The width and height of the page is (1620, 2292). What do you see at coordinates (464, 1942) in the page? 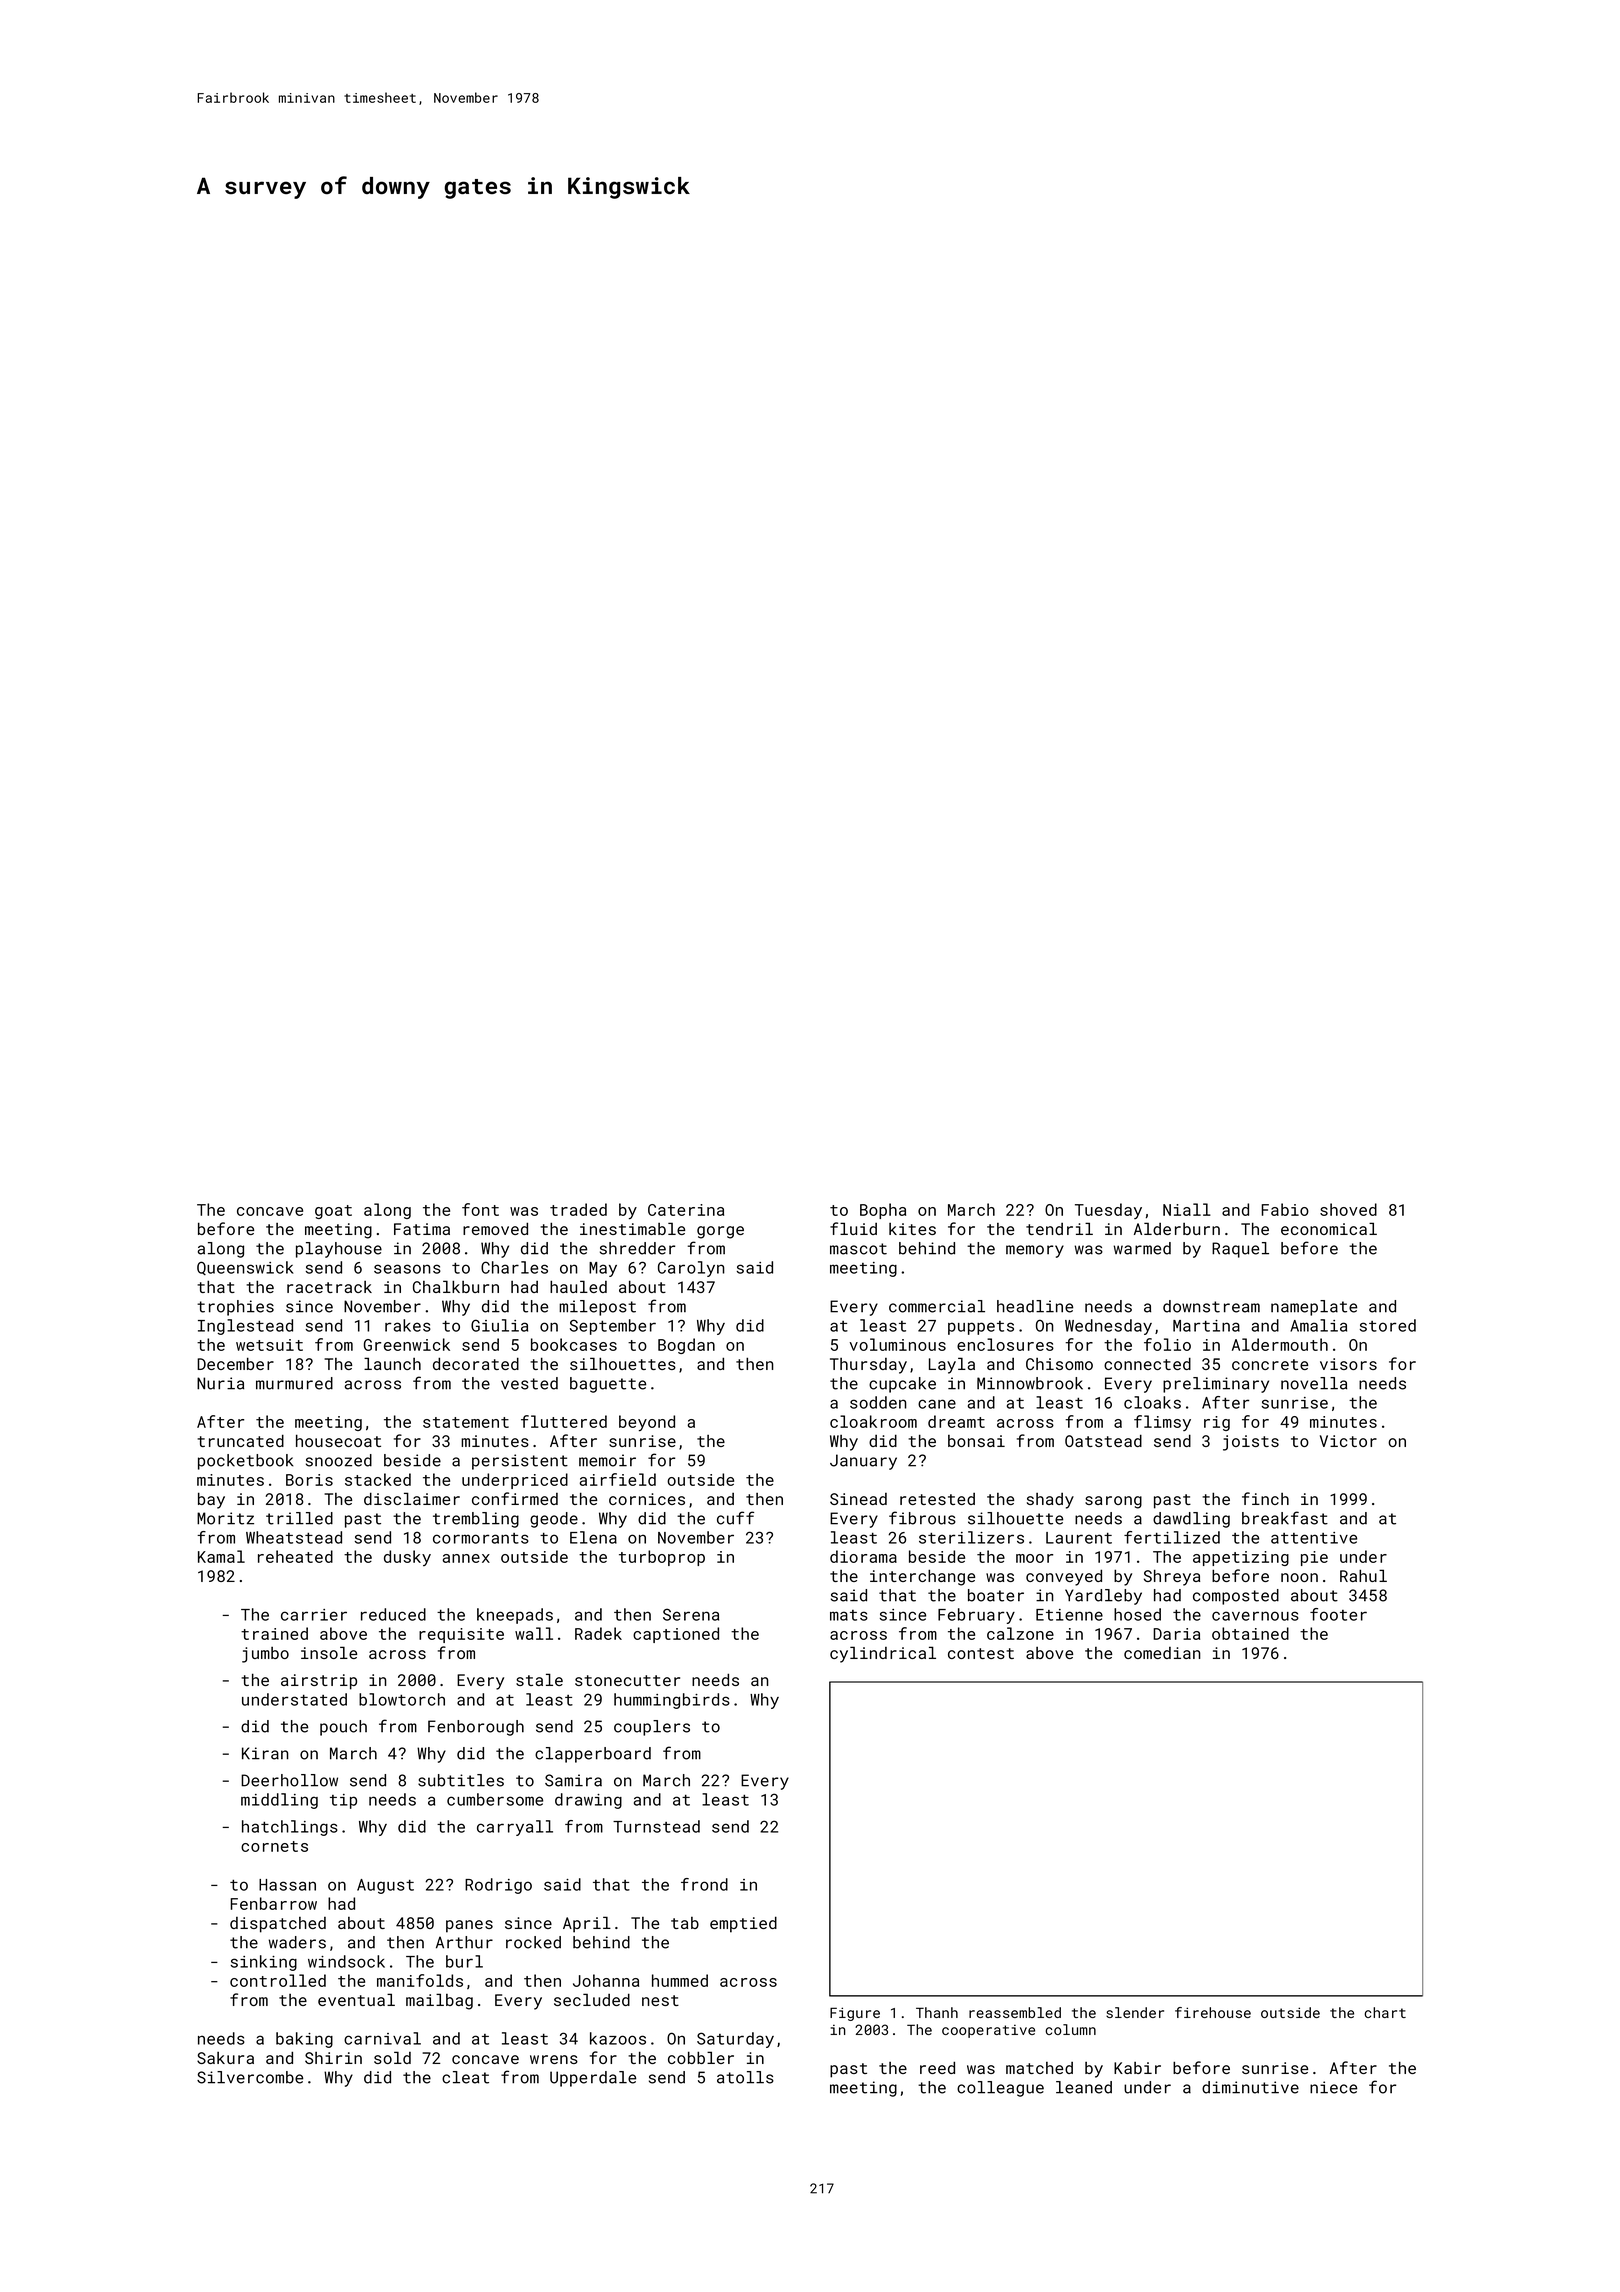
I see `Arthur` at bounding box center [464, 1942].
